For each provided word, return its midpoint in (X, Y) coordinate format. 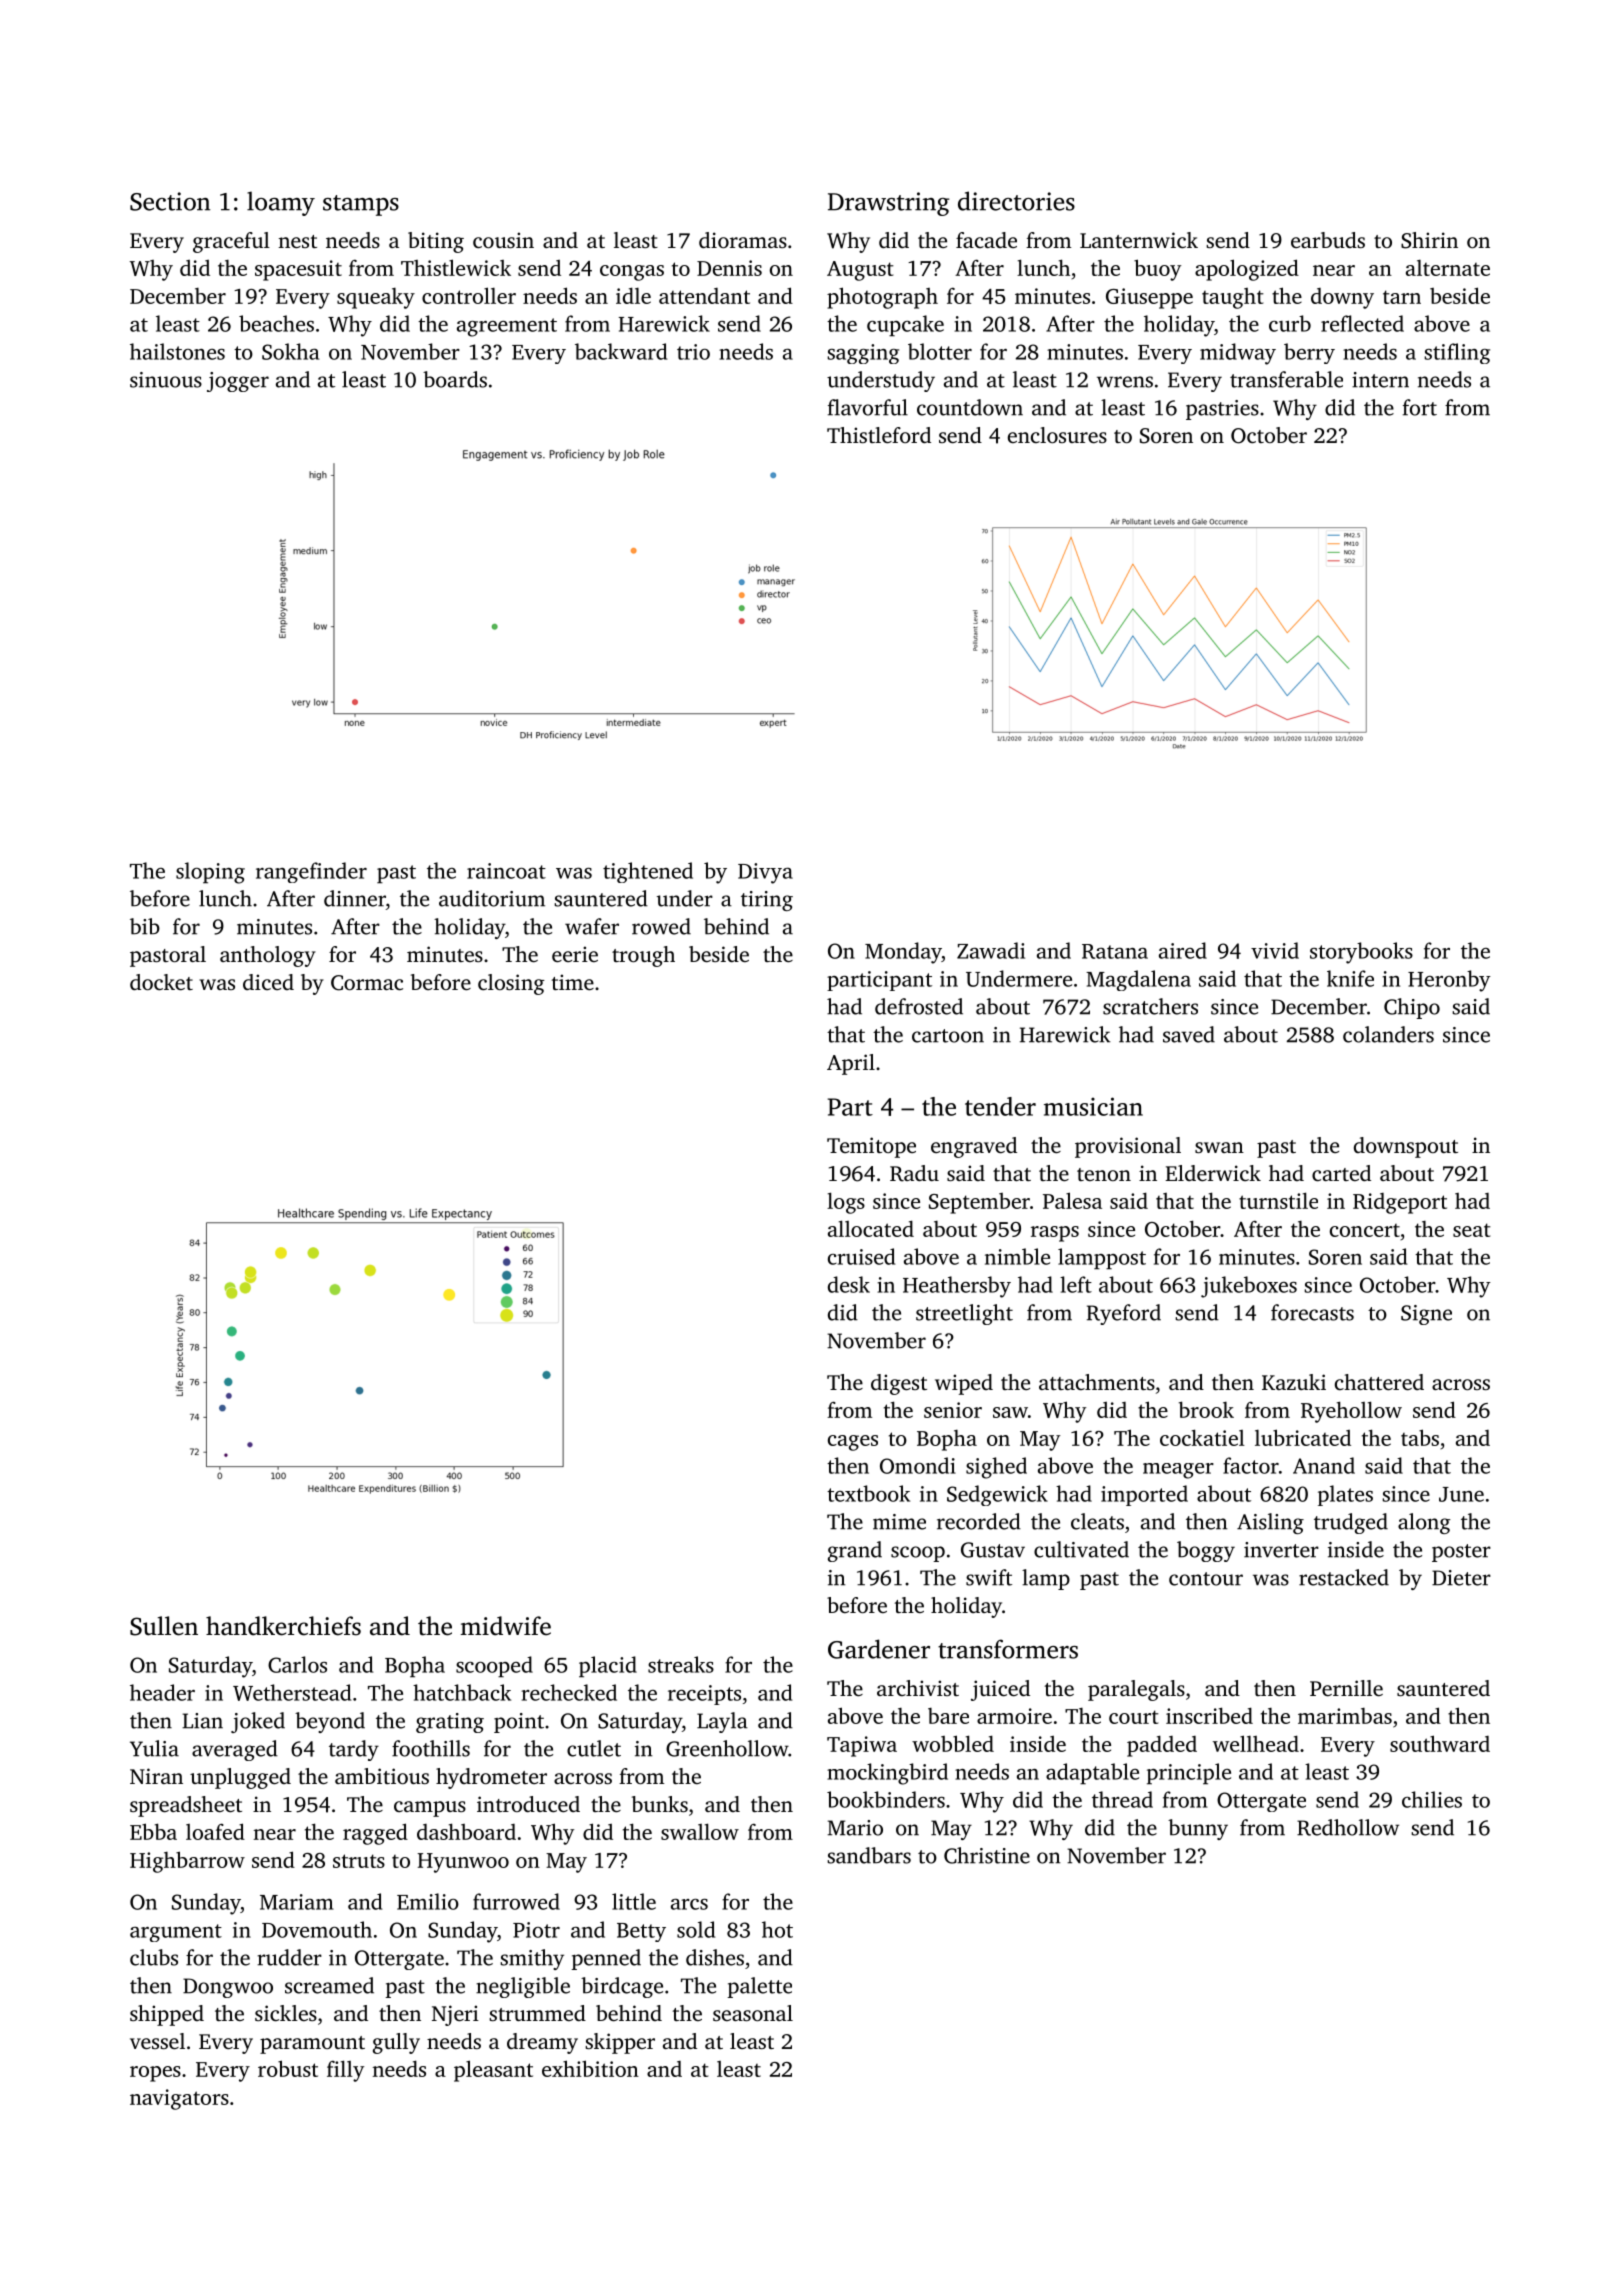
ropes (155, 2074)
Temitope (871, 1147)
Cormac (367, 983)
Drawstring (889, 204)
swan (1219, 1147)
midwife (506, 1626)
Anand (1324, 1465)
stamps (361, 205)
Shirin (1429, 240)
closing (511, 984)
